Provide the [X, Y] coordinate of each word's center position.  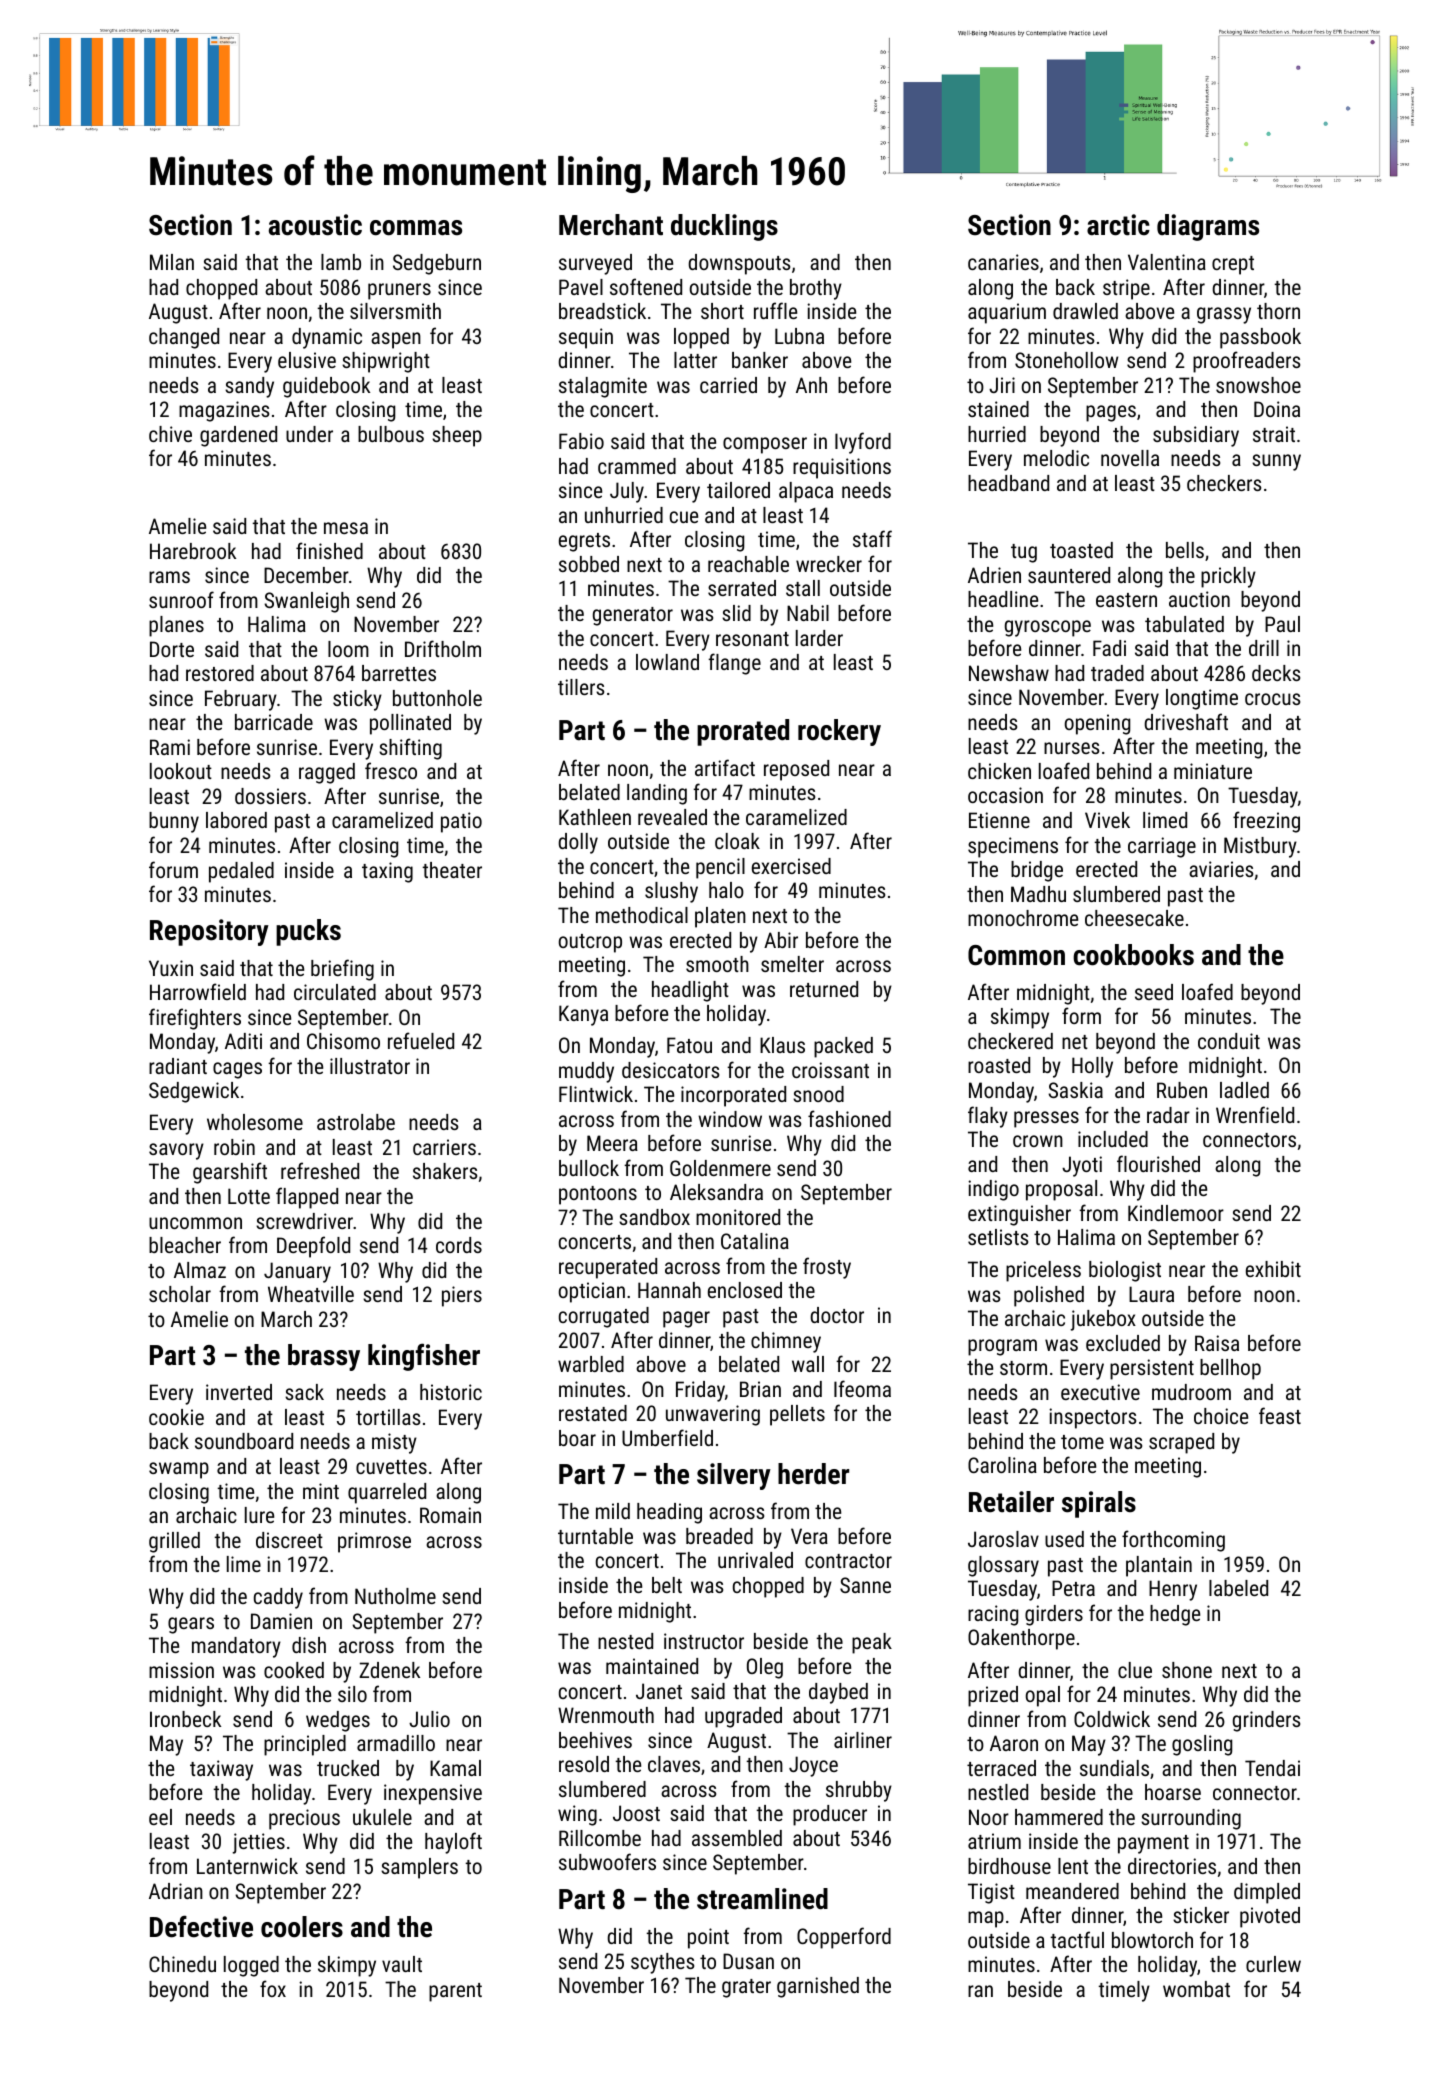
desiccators [670, 1070]
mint [321, 1491]
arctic [1118, 225]
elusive [307, 360]
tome [1082, 1442]
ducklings [724, 227]
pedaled [241, 872]
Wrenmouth [606, 1715]
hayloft [453, 1843]
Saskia [1075, 1090]
